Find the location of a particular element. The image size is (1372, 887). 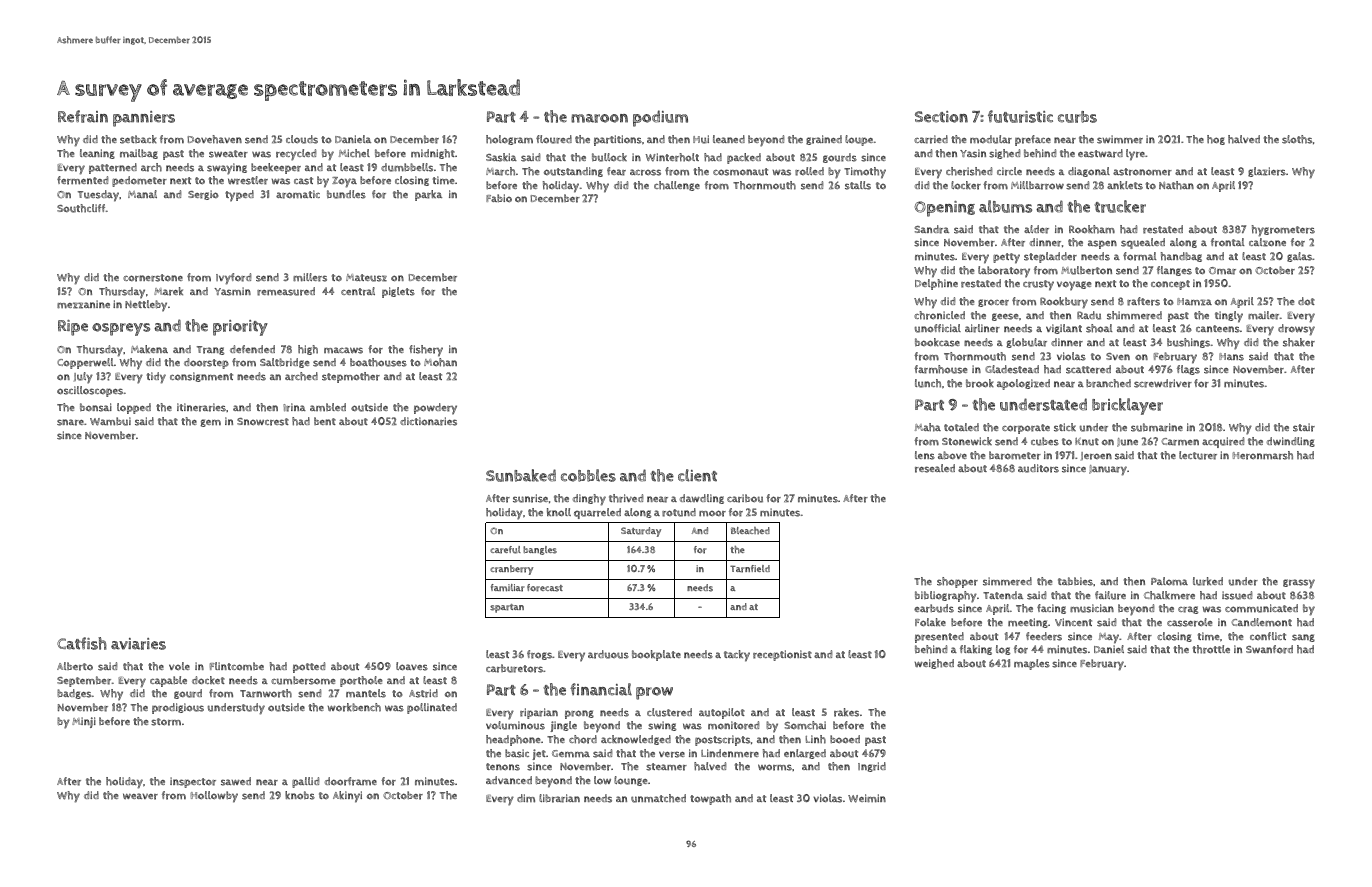

piglets is located at coordinates (398, 292).
